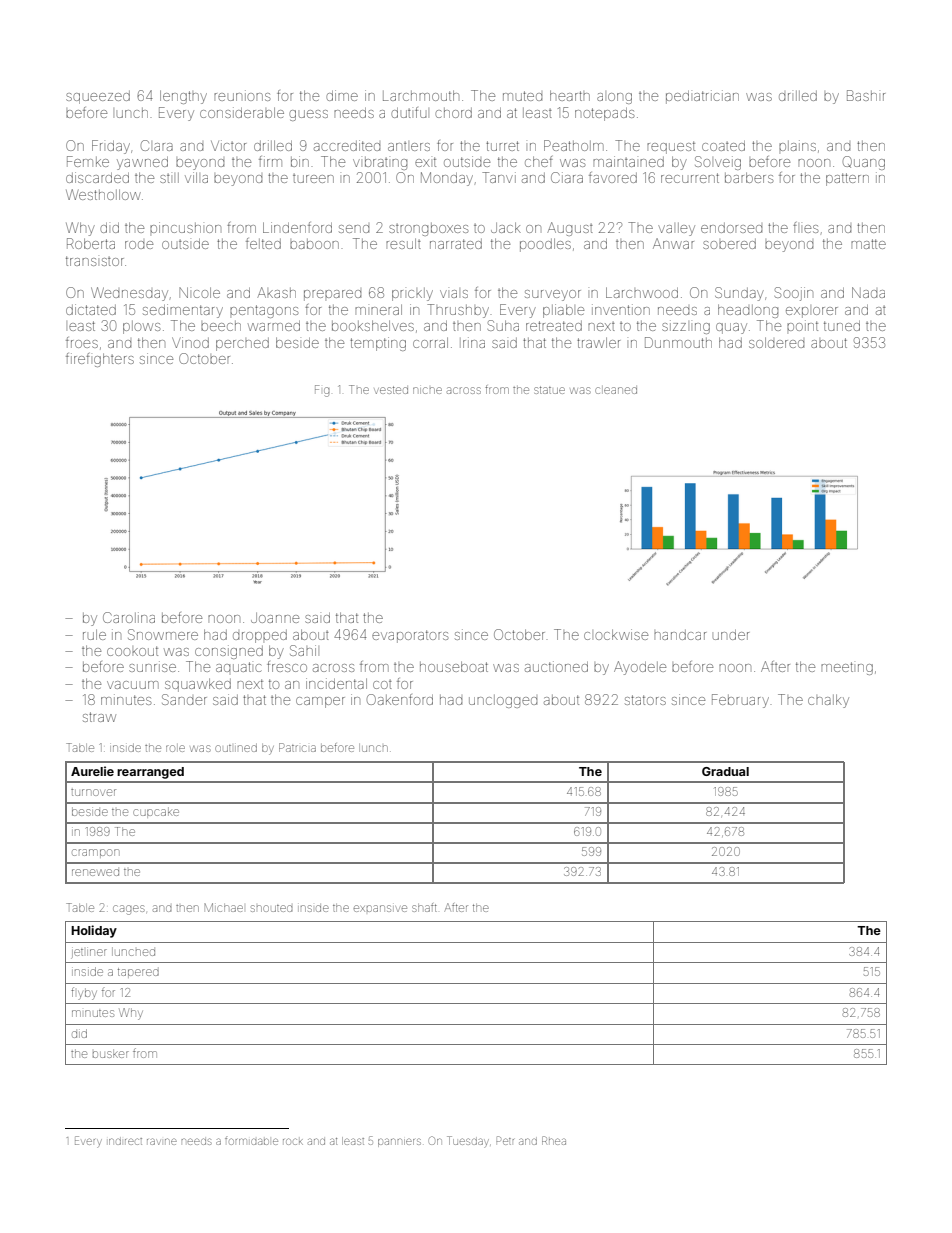  Describe the element at coordinates (554, 1140) in the page. I see `Rhea` at that location.
